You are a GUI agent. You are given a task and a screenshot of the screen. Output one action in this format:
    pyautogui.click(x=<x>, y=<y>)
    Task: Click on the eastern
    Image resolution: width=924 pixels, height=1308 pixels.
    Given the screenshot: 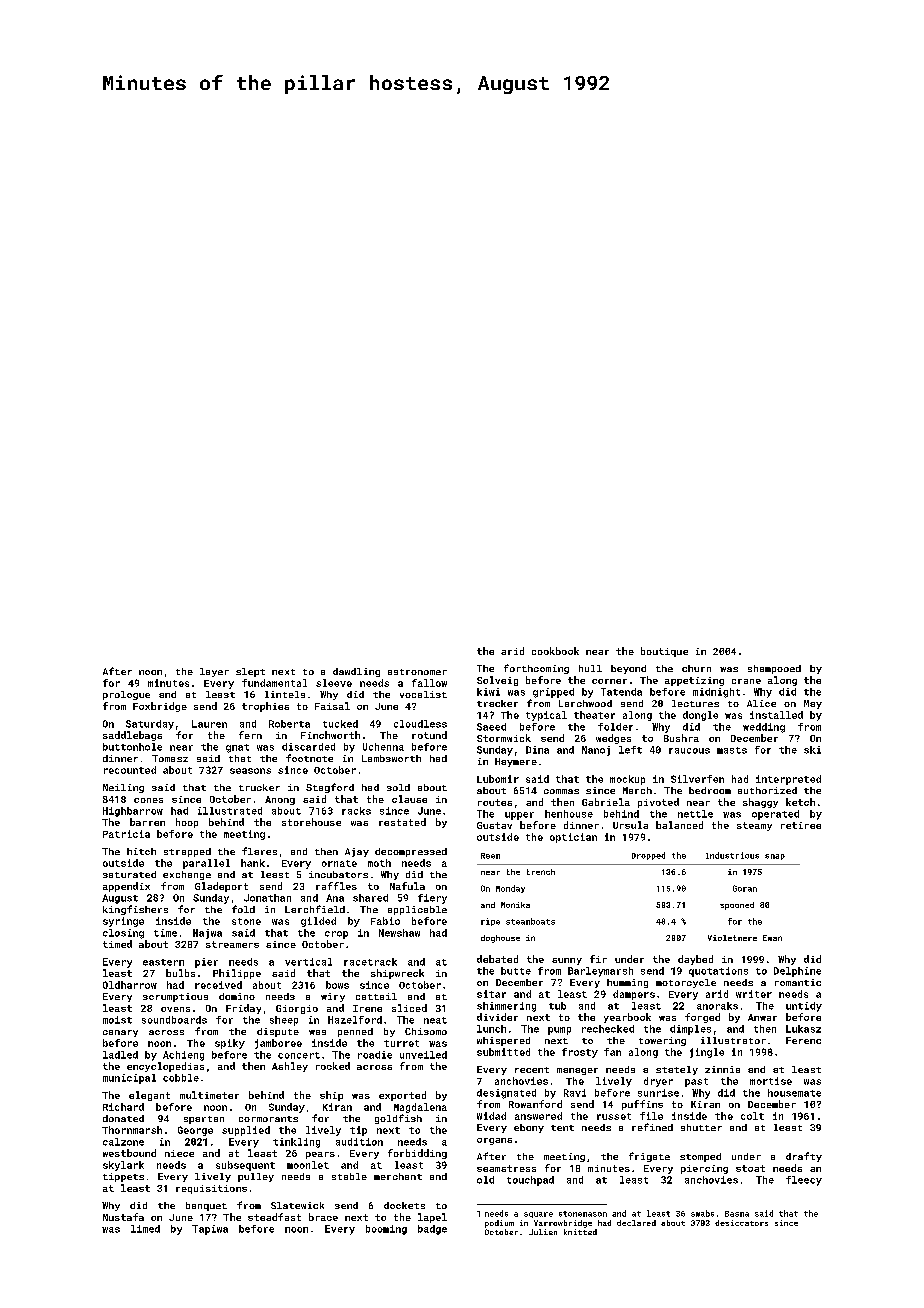 What is the action you would take?
    pyautogui.click(x=163, y=962)
